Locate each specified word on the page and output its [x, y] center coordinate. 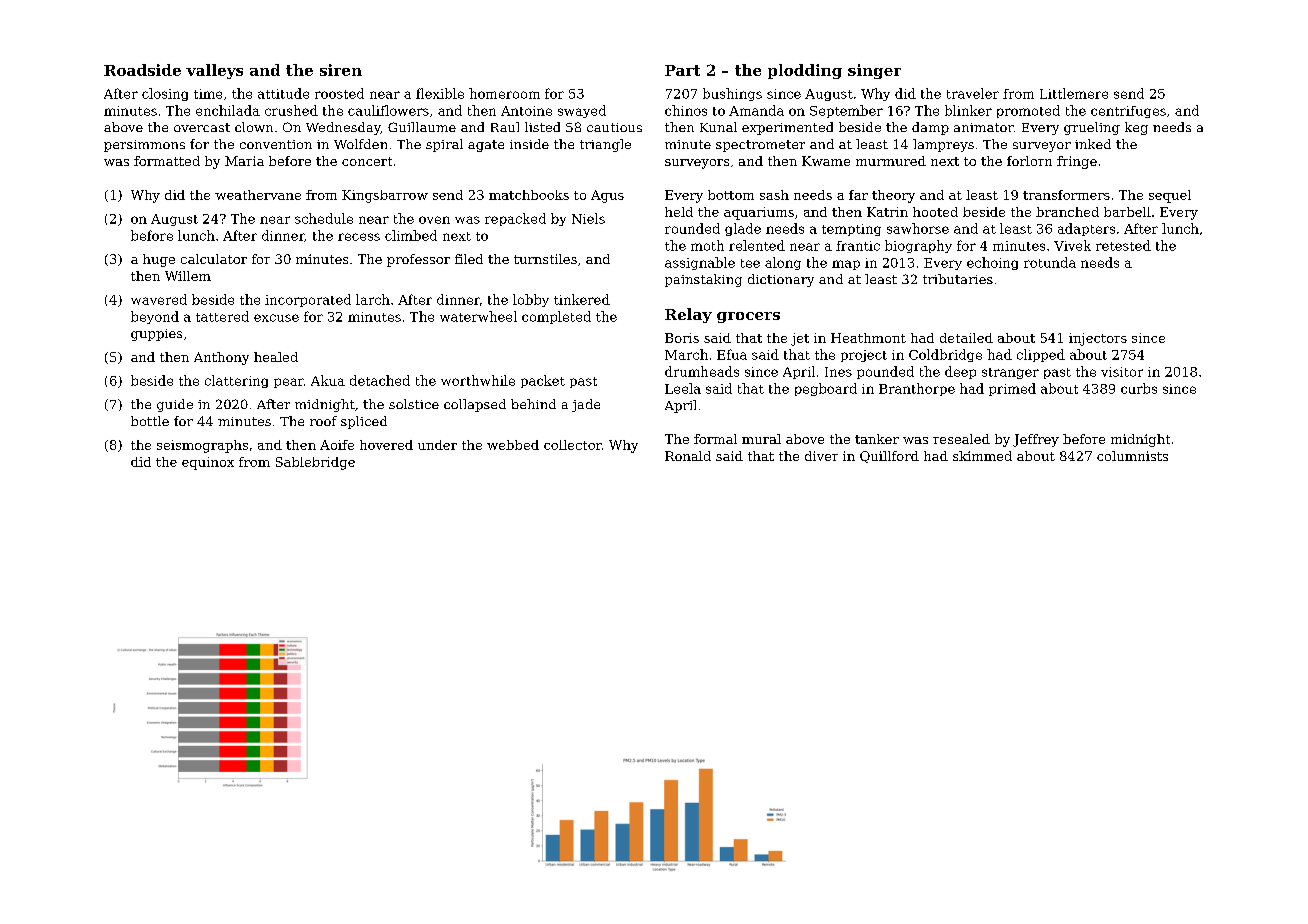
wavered [159, 299]
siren [341, 70]
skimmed [982, 456]
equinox [208, 463]
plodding [805, 71]
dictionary [781, 280]
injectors [1098, 339]
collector [573, 445]
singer [874, 71]
